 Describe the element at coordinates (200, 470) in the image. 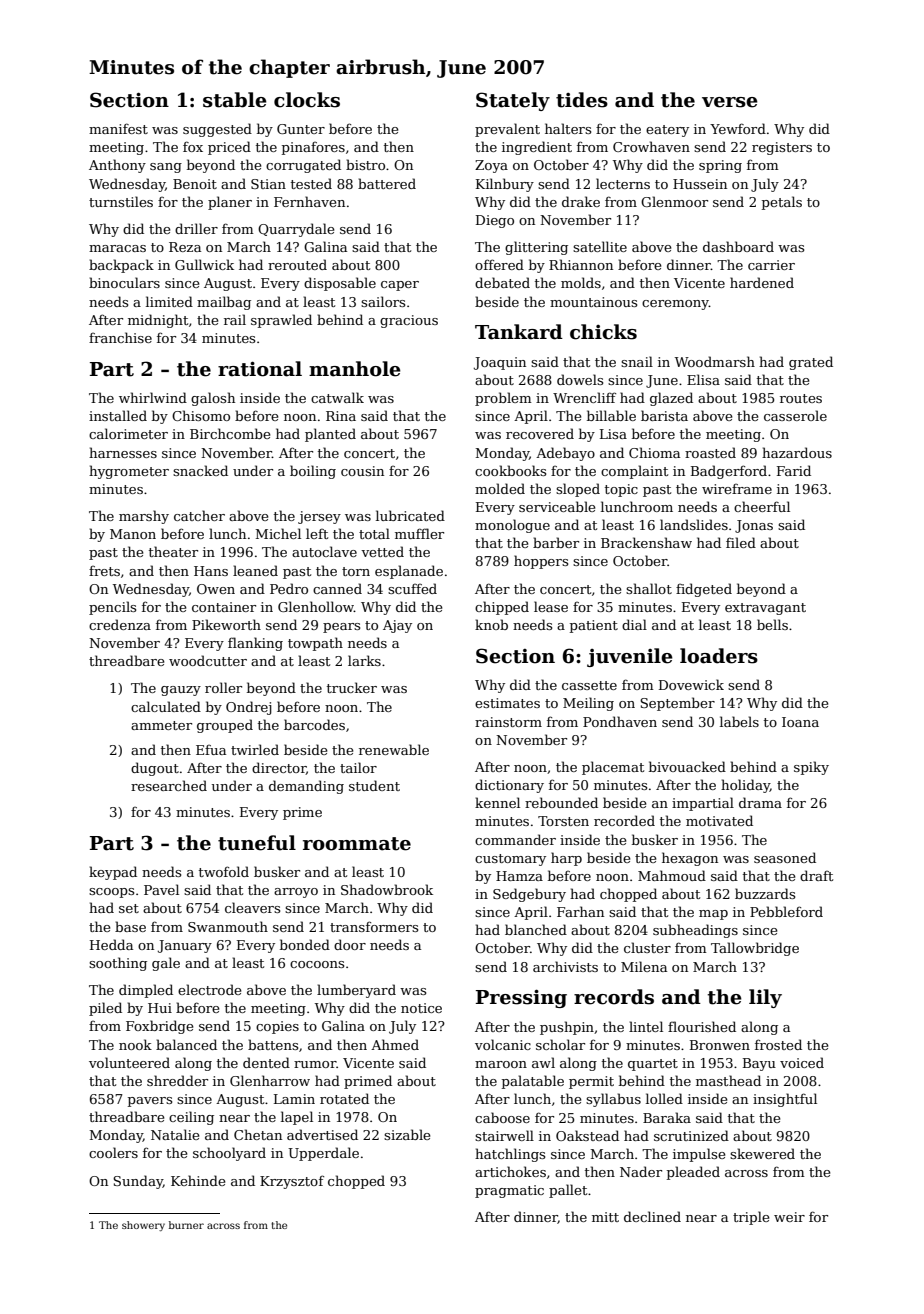

I see `snacked` at that location.
